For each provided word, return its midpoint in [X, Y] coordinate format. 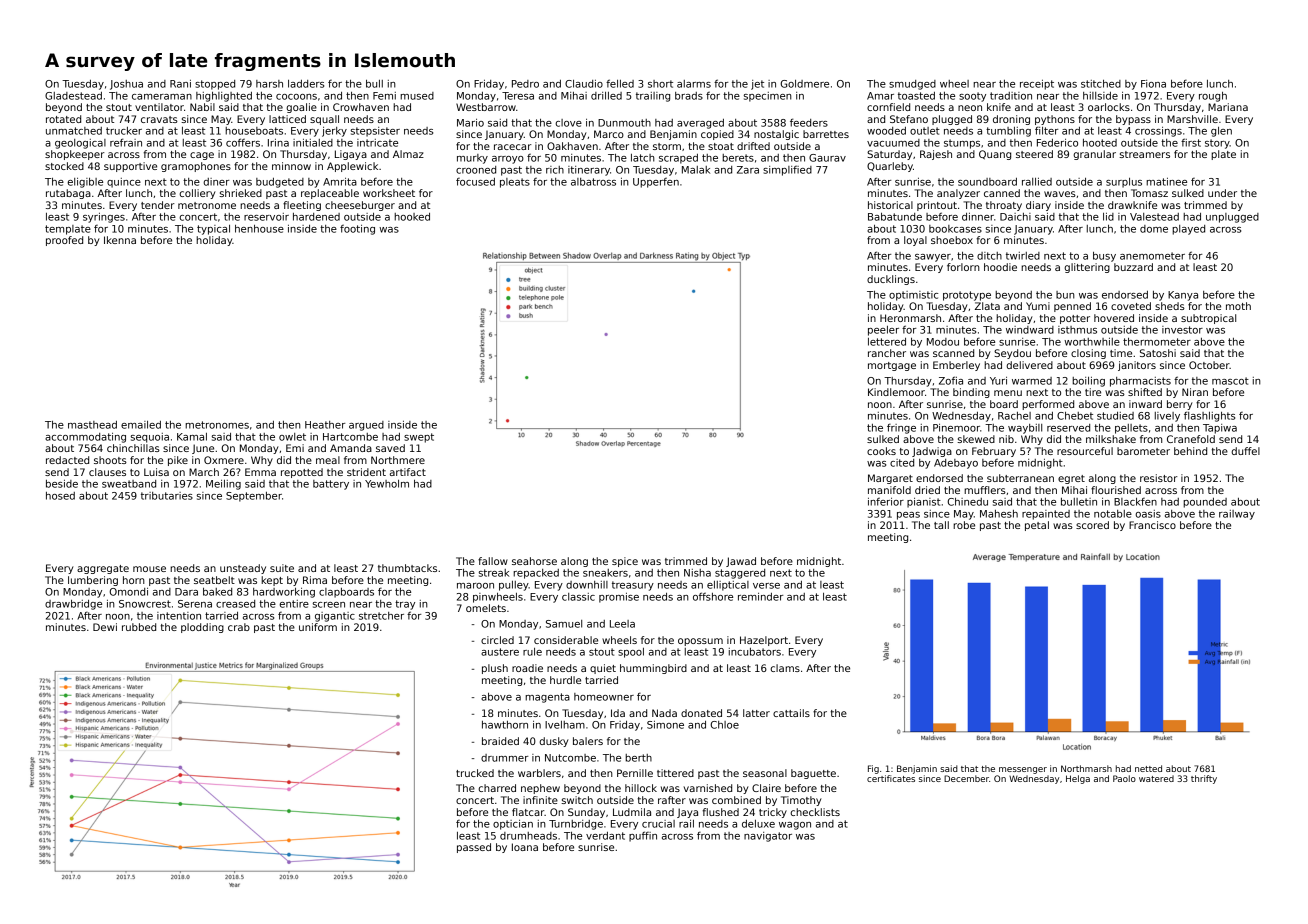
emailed [141, 425]
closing [1088, 354]
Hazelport [764, 641]
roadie [527, 668]
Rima [315, 580]
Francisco [1152, 525]
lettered [887, 342]
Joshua [126, 85]
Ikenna [120, 240]
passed [474, 848]
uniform [318, 627]
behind [1190, 451]
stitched [1101, 84]
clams [785, 668]
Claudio [584, 84]
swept [419, 438]
